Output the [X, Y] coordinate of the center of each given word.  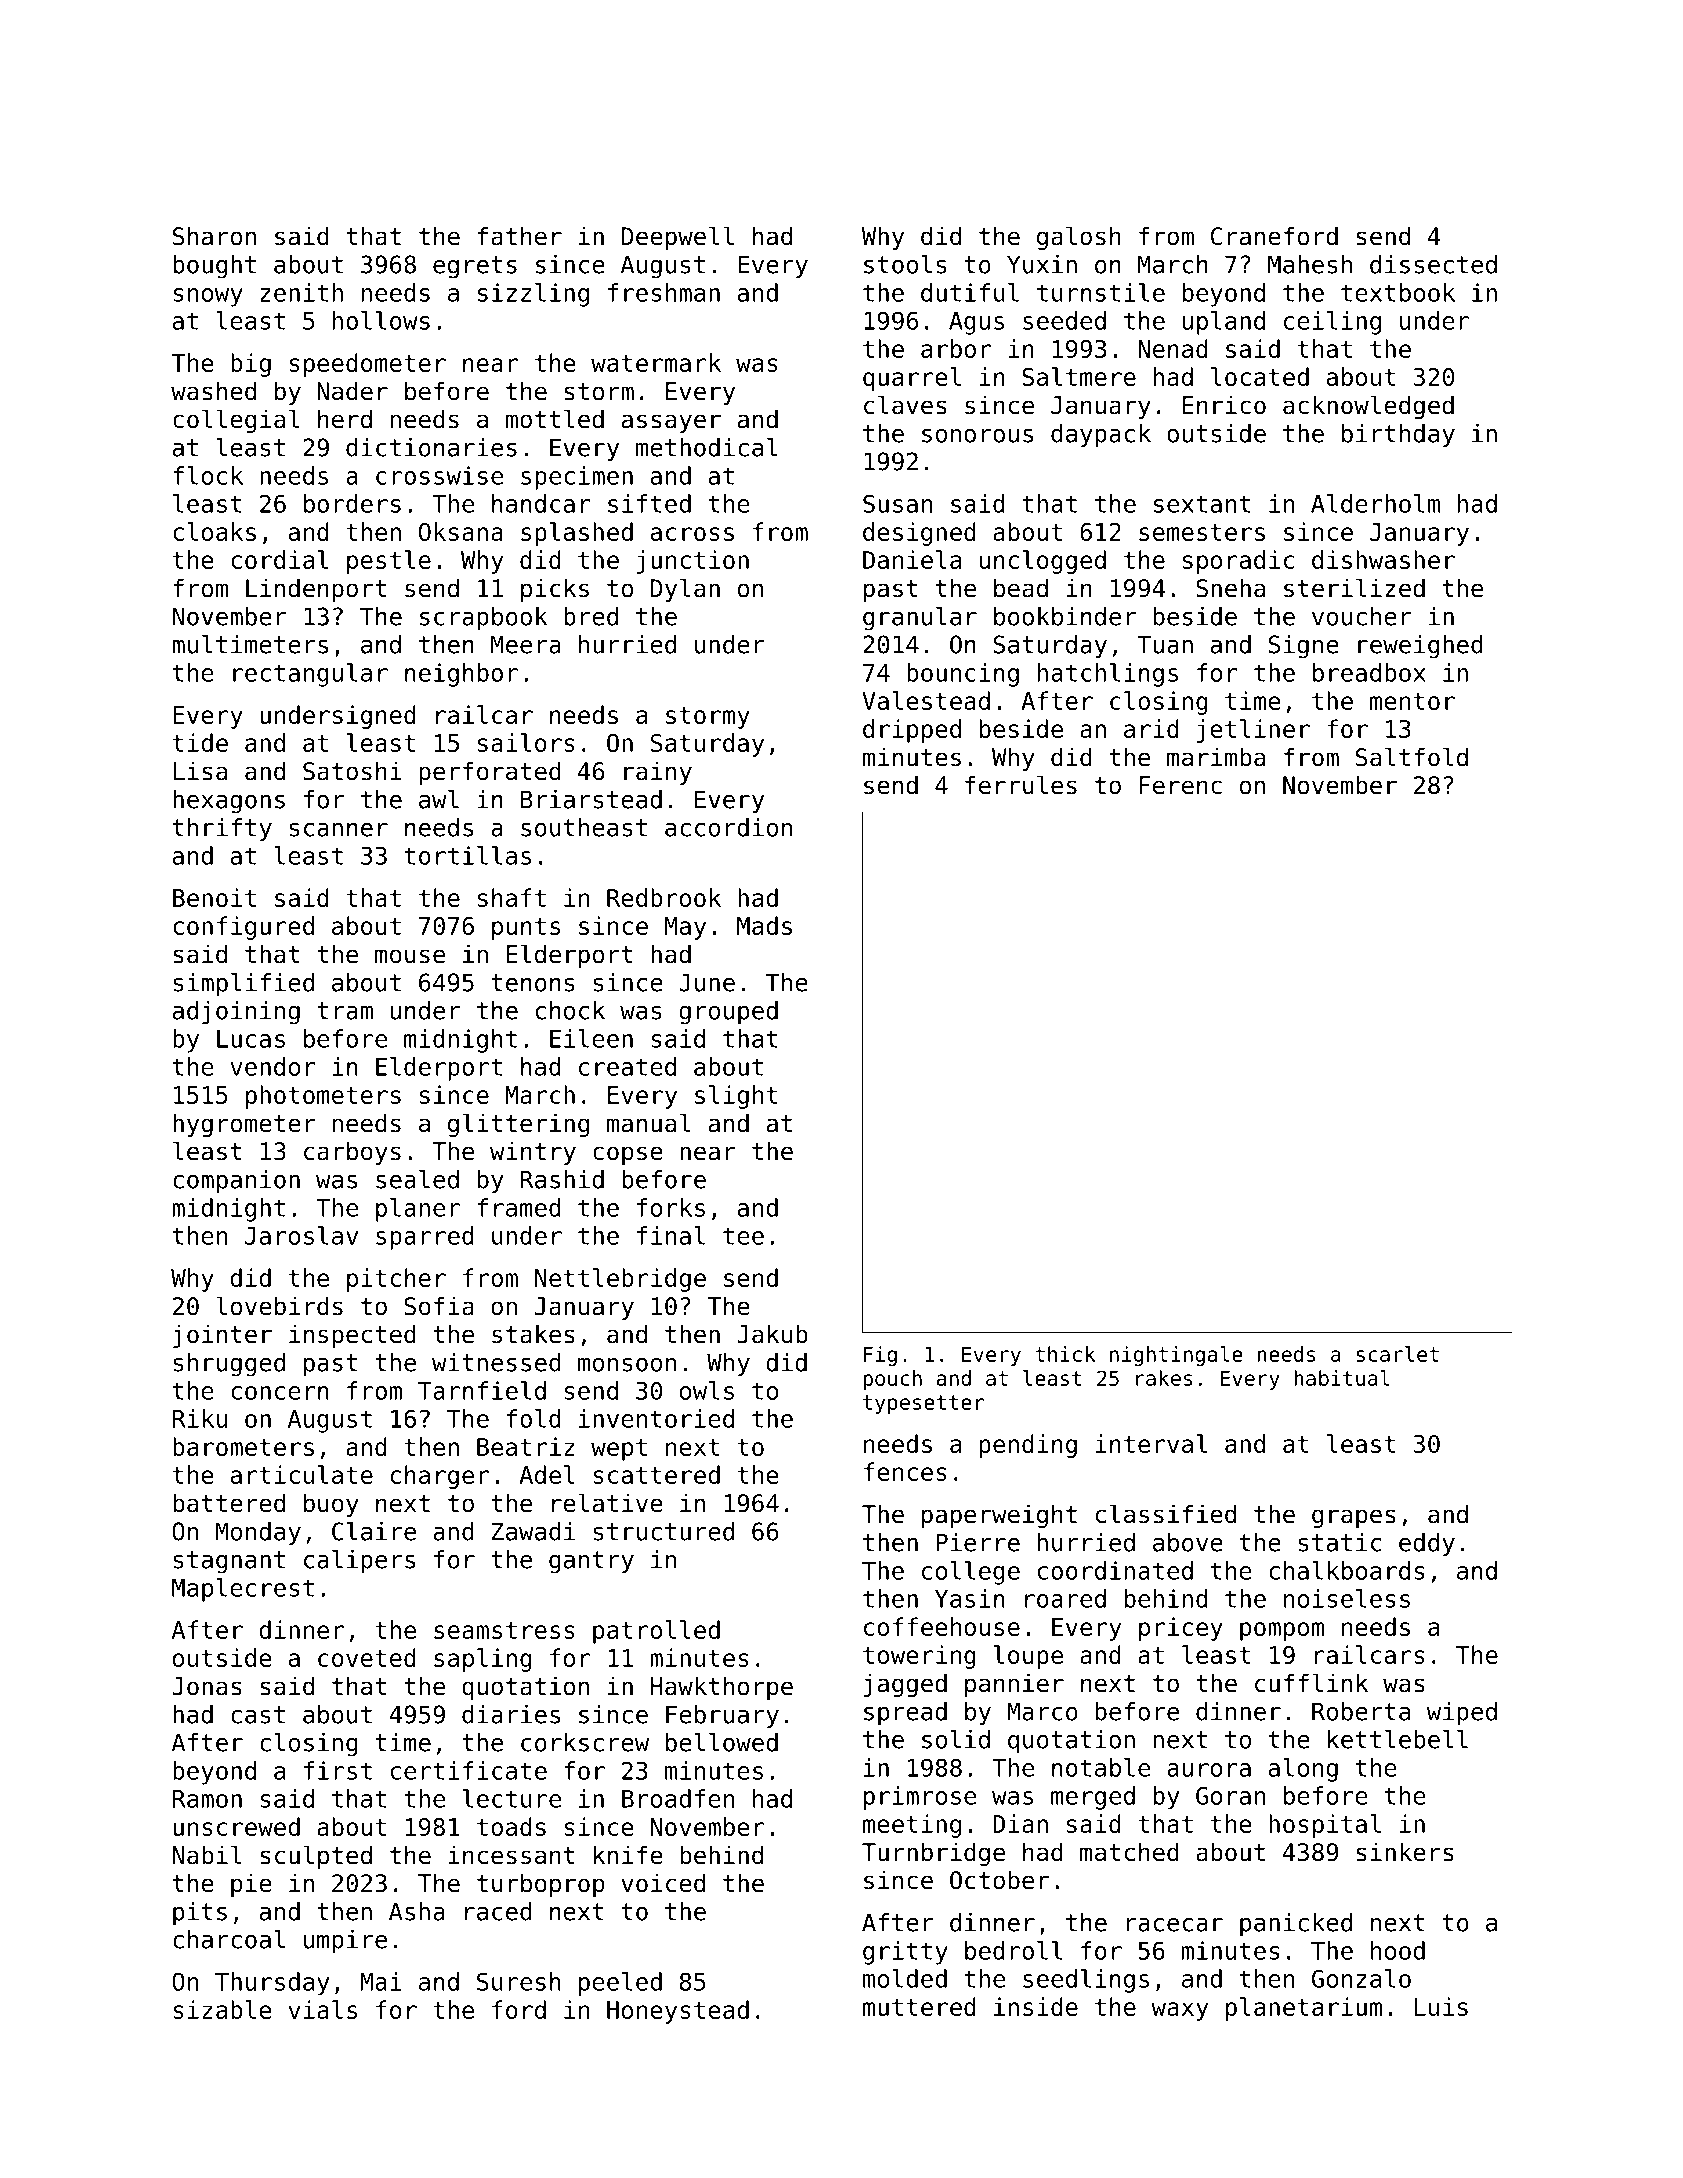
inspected [352, 1336]
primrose [920, 1798]
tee [743, 1236]
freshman [664, 292]
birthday [1398, 436]
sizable [222, 2009]
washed [213, 391]
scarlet [1397, 1354]
